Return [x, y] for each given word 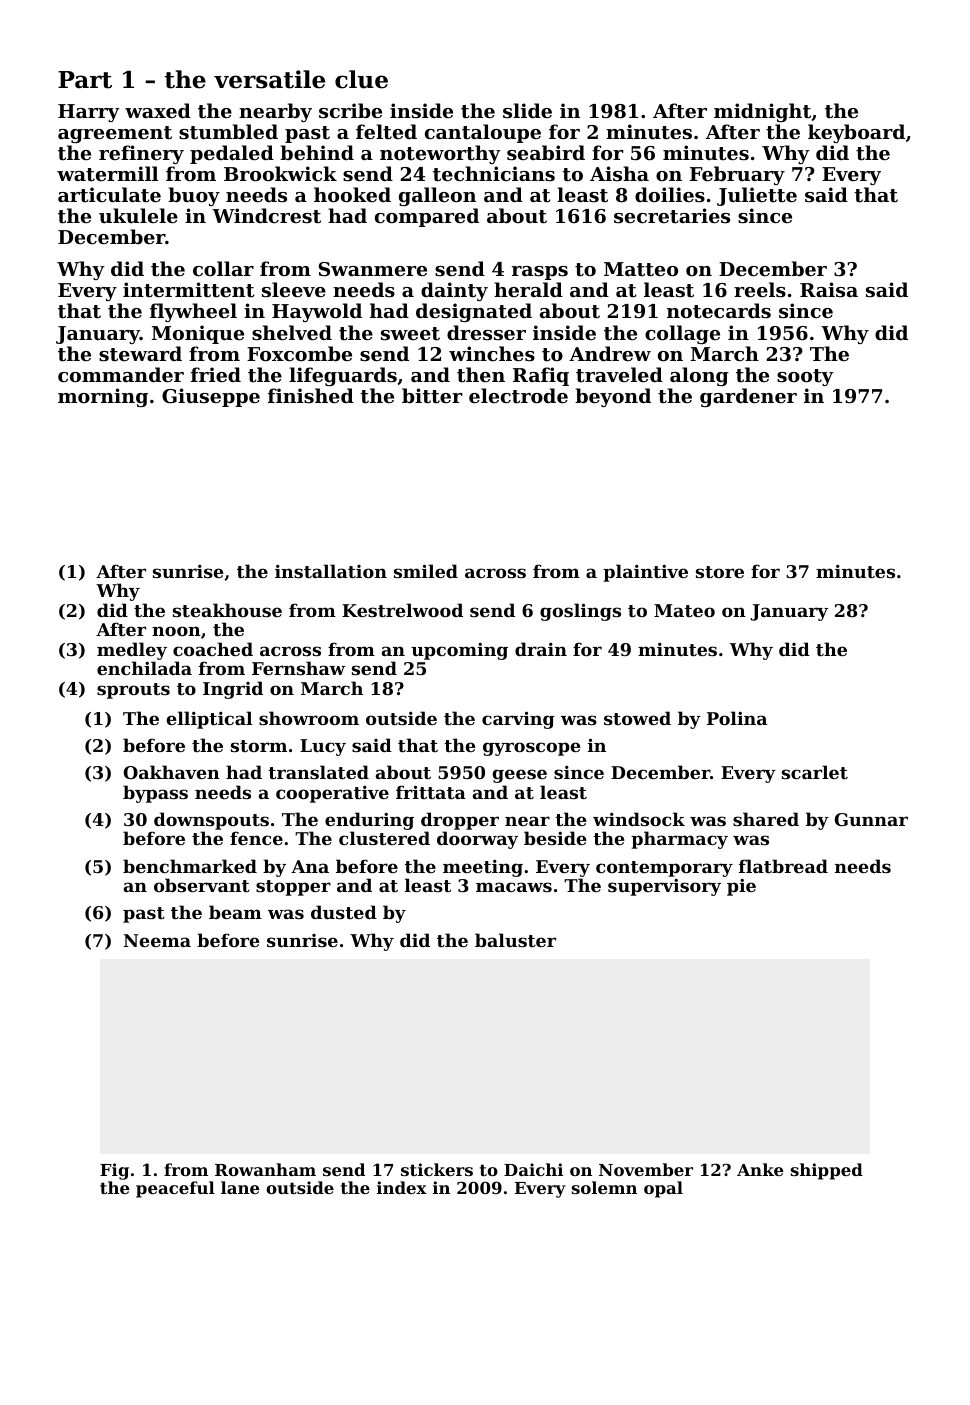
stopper [293, 888]
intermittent [189, 290]
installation [331, 571]
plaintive [645, 573]
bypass [155, 794]
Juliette [757, 196]
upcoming [459, 651]
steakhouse [227, 610]
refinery [141, 154]
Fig [114, 1171]
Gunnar [871, 819]
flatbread [783, 866]
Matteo [641, 269]
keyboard [856, 133]
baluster [515, 940]
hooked [352, 194]
